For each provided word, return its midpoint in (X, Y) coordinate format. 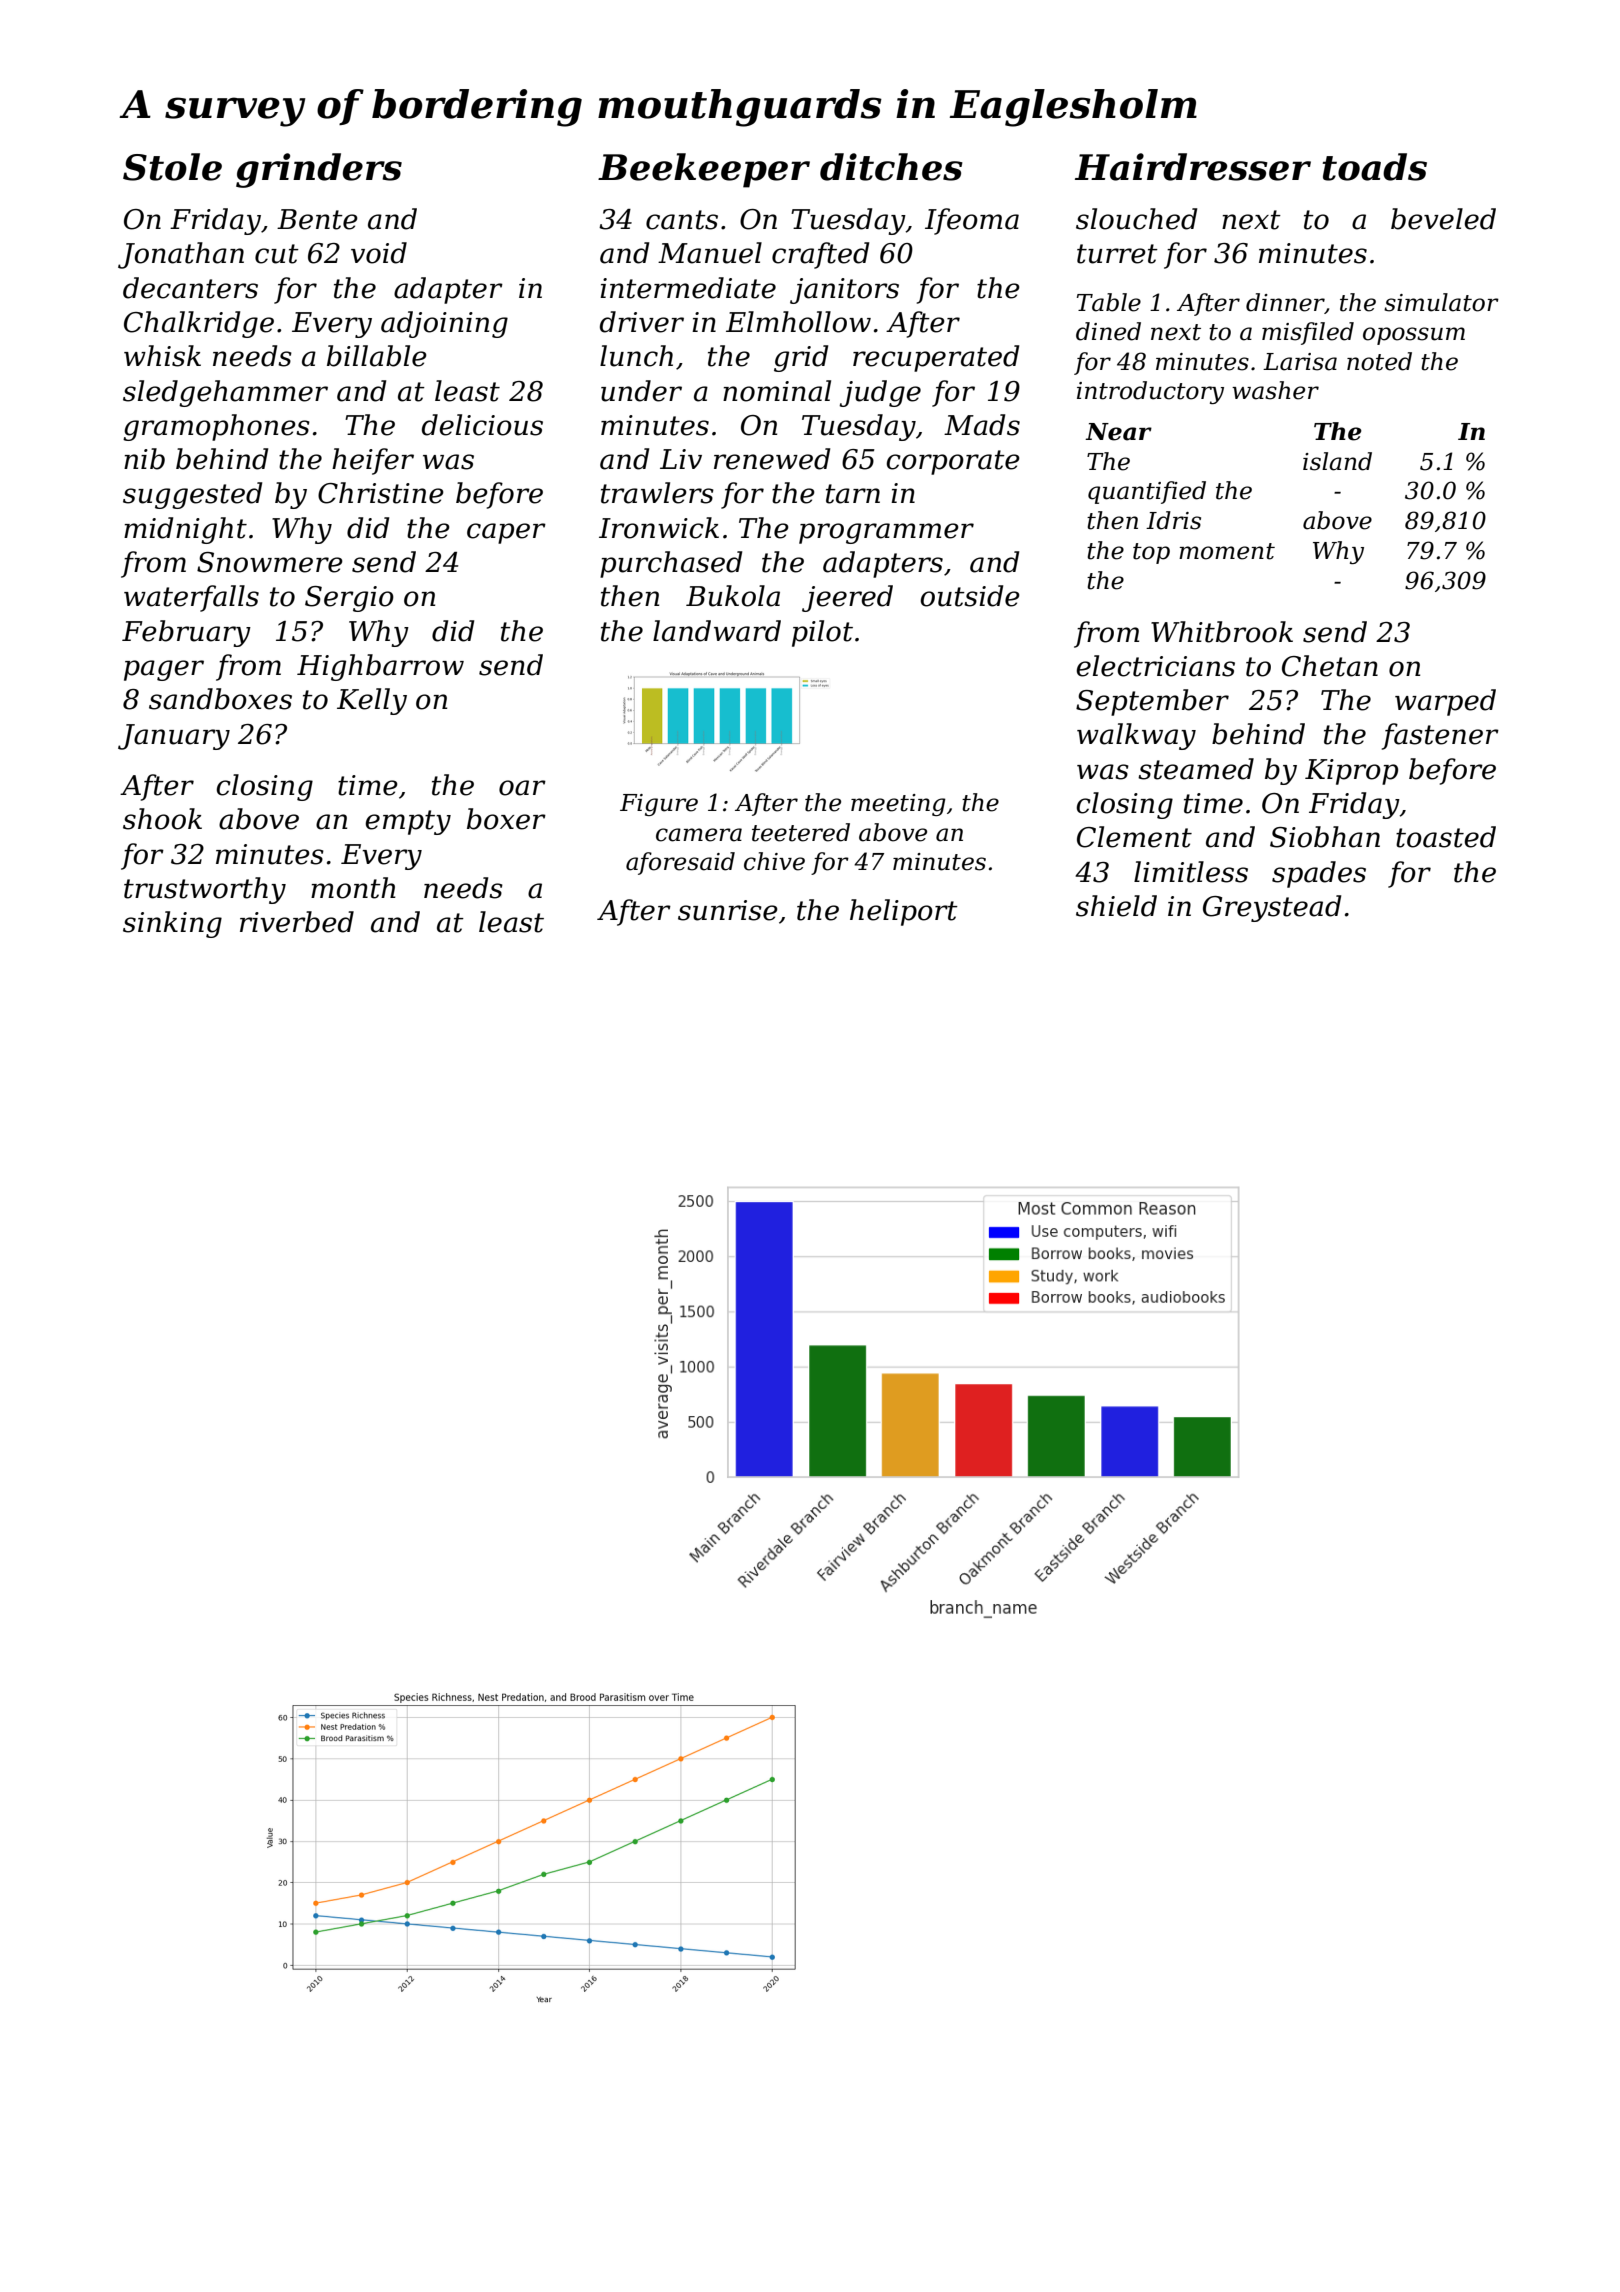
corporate (953, 462)
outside (970, 596)
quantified (1147, 492)
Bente (317, 219)
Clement (1134, 837)
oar (522, 788)
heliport (904, 912)
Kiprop (1351, 772)
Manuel (710, 253)
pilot (822, 633)
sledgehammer (225, 393)
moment (1227, 551)
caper (506, 533)
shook (162, 819)
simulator (1441, 302)
